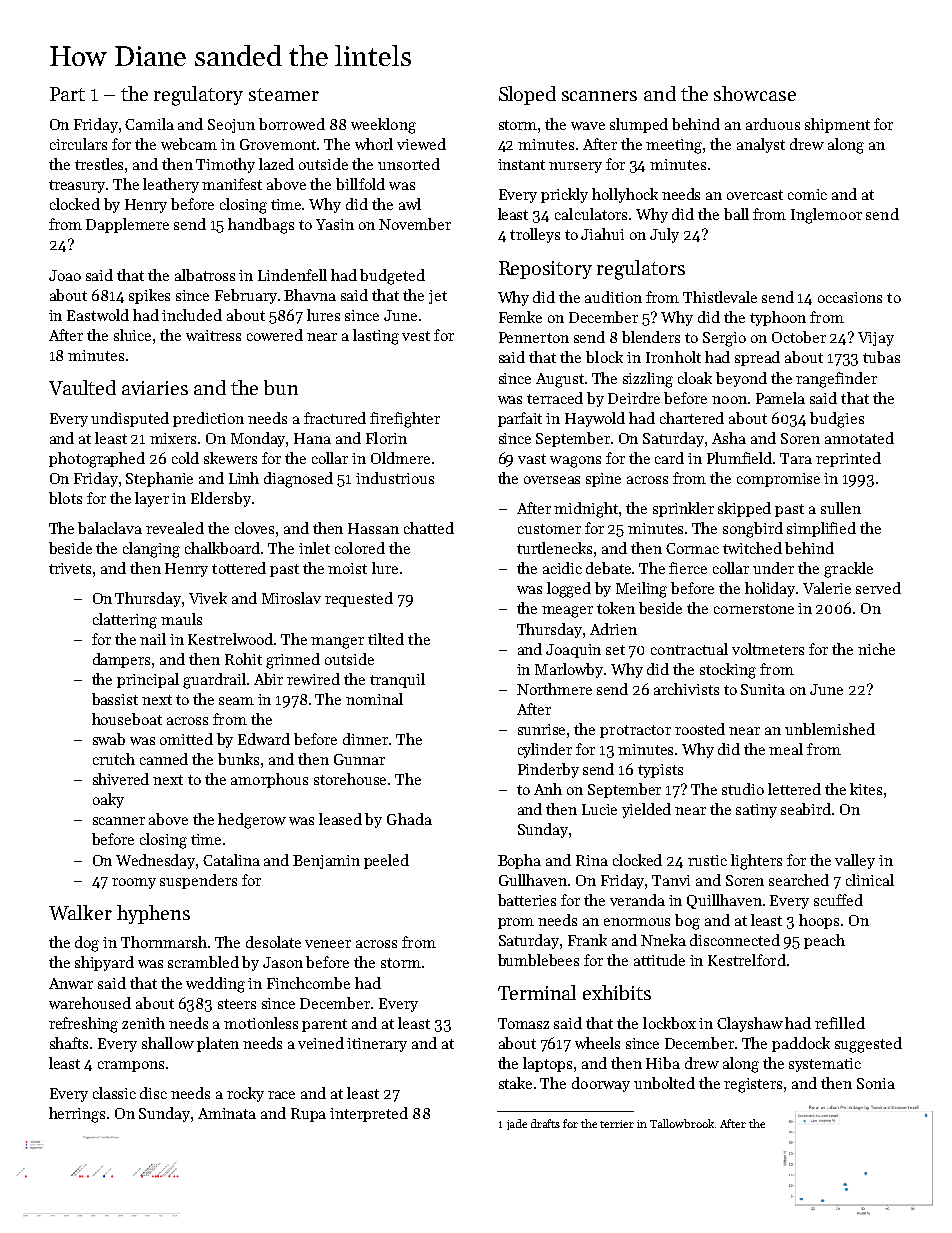 This page has height=1233, width=952. I want to click on prickly, so click(564, 195).
